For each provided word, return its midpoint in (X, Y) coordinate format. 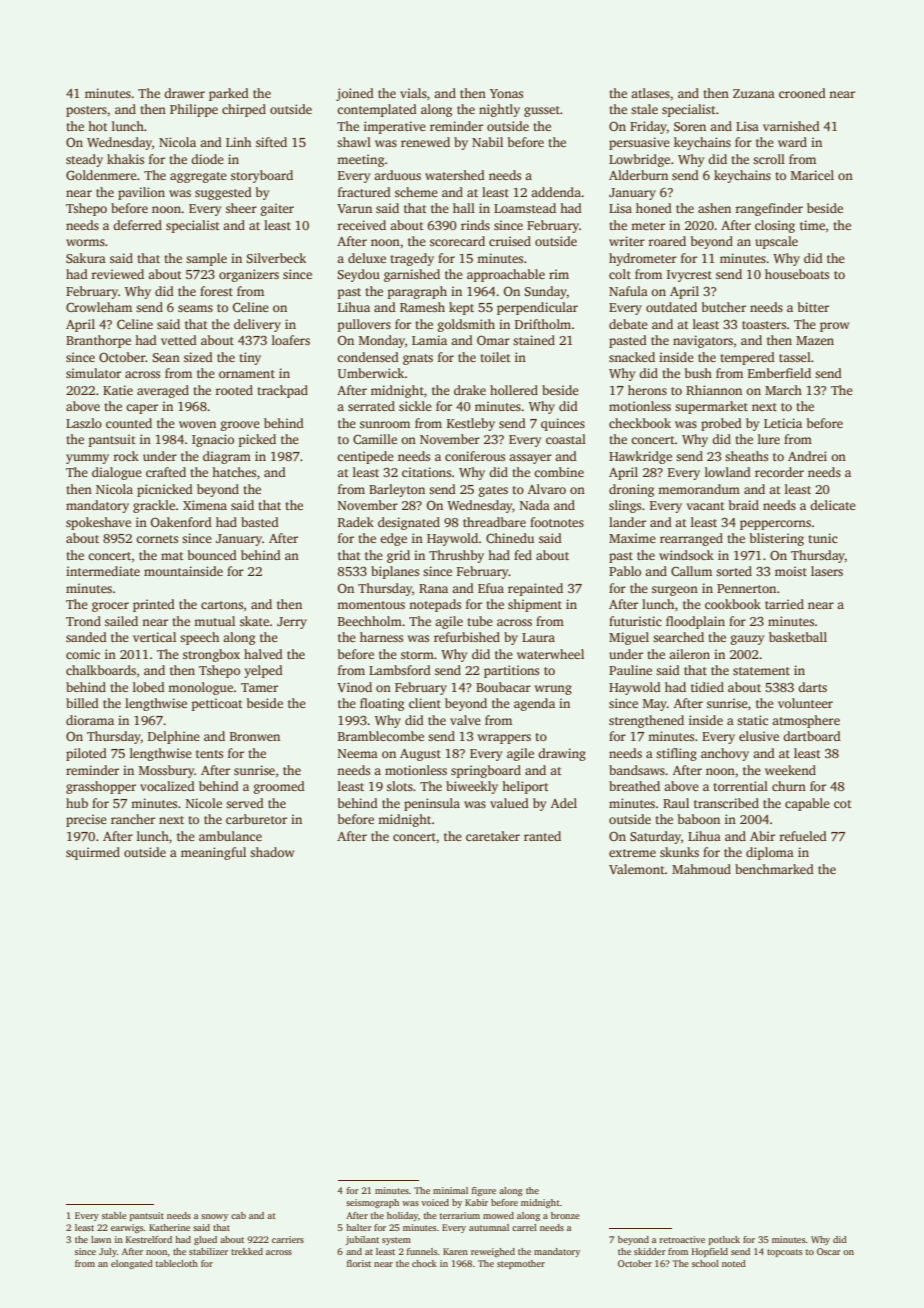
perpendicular (537, 308)
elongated (132, 1264)
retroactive (682, 1239)
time (812, 225)
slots (400, 786)
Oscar (829, 1251)
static (752, 720)
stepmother (521, 1264)
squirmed (93, 853)
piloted (86, 754)
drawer (184, 93)
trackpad (282, 391)
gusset (542, 111)
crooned (802, 93)
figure (484, 1191)
